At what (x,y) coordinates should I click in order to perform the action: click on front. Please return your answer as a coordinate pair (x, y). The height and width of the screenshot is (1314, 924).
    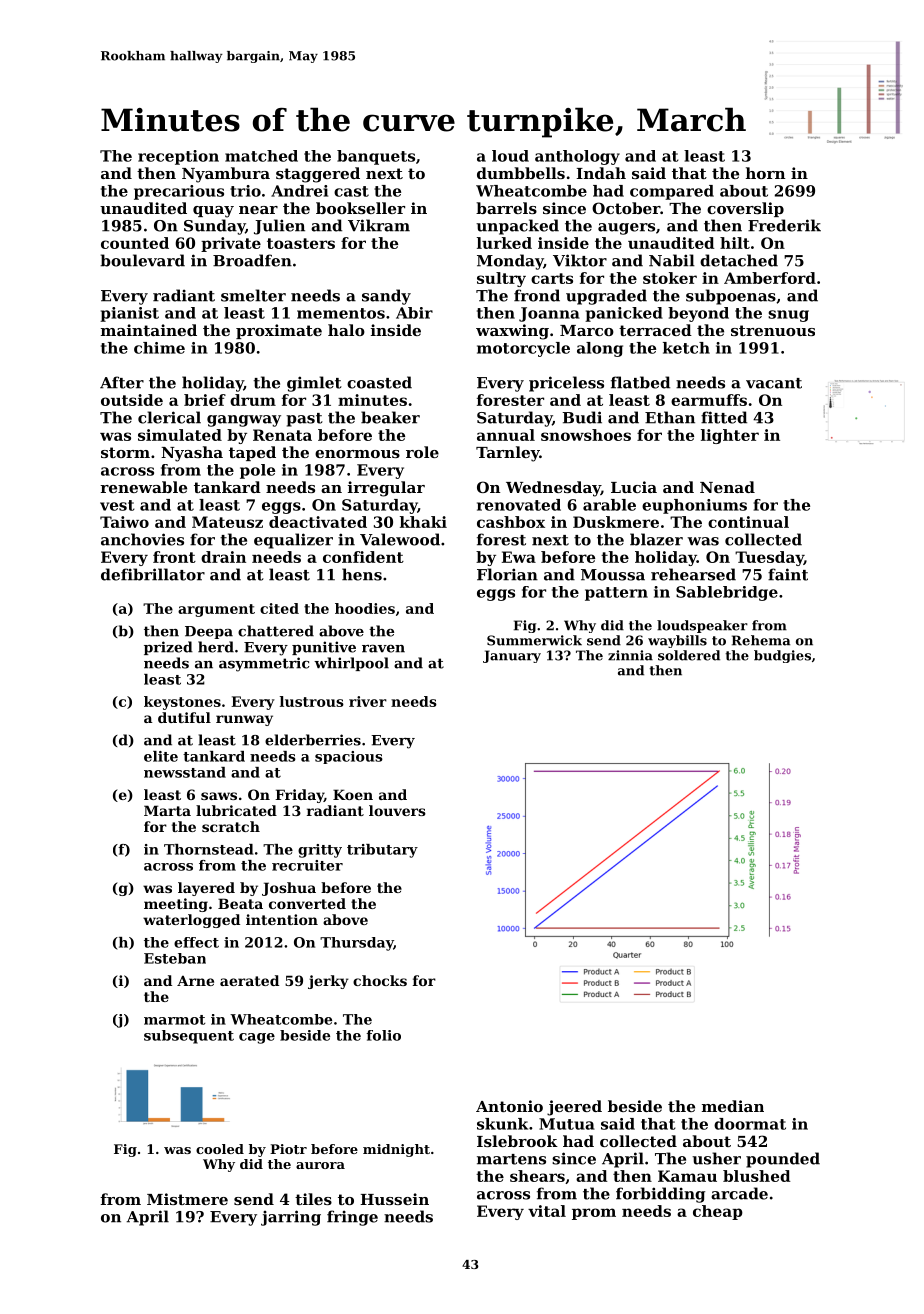
    Looking at the image, I should click on (174, 557).
